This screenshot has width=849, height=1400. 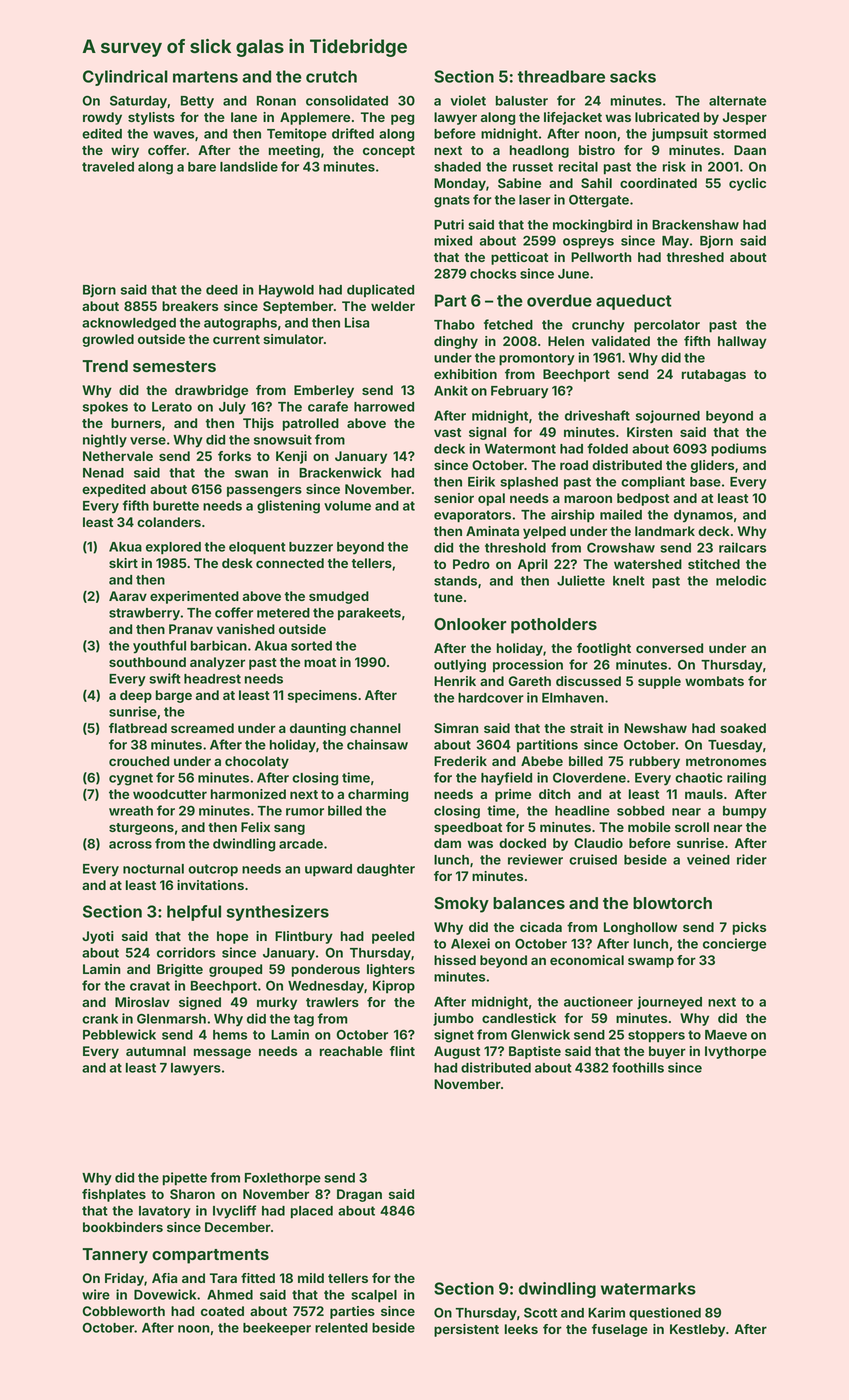 I want to click on concept, so click(x=389, y=152).
